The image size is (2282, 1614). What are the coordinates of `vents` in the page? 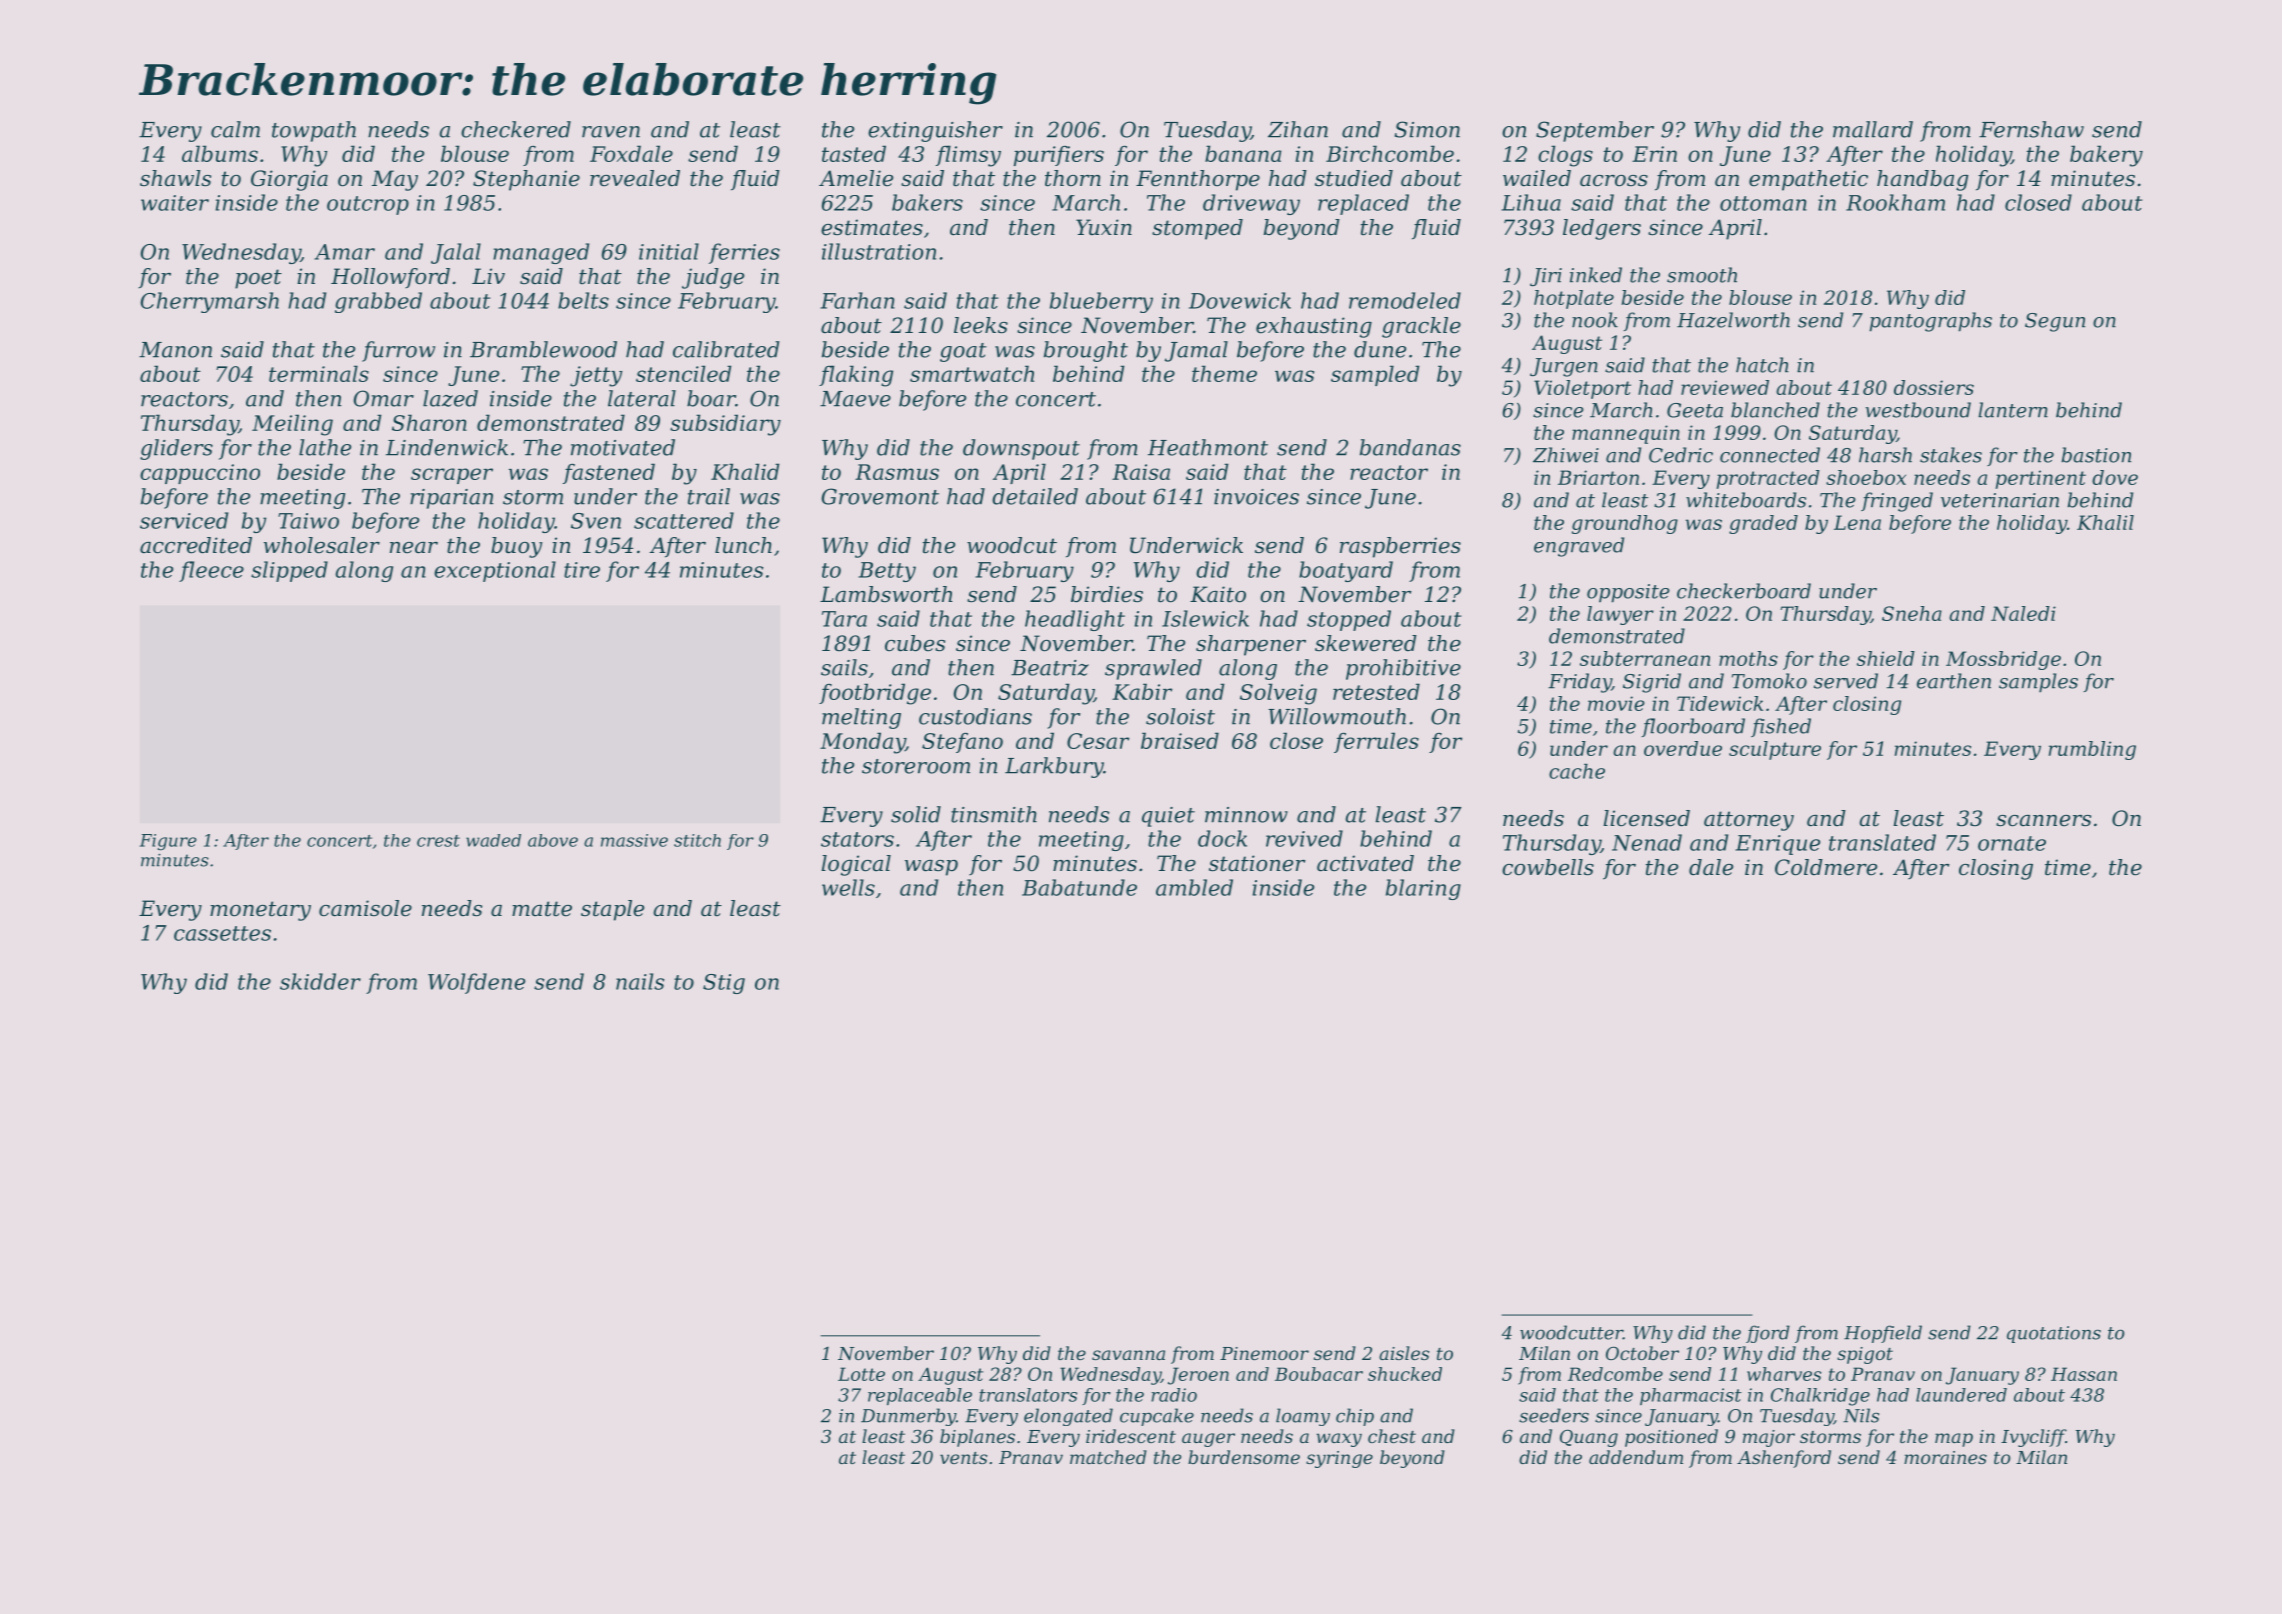 It's located at (963, 1458).
